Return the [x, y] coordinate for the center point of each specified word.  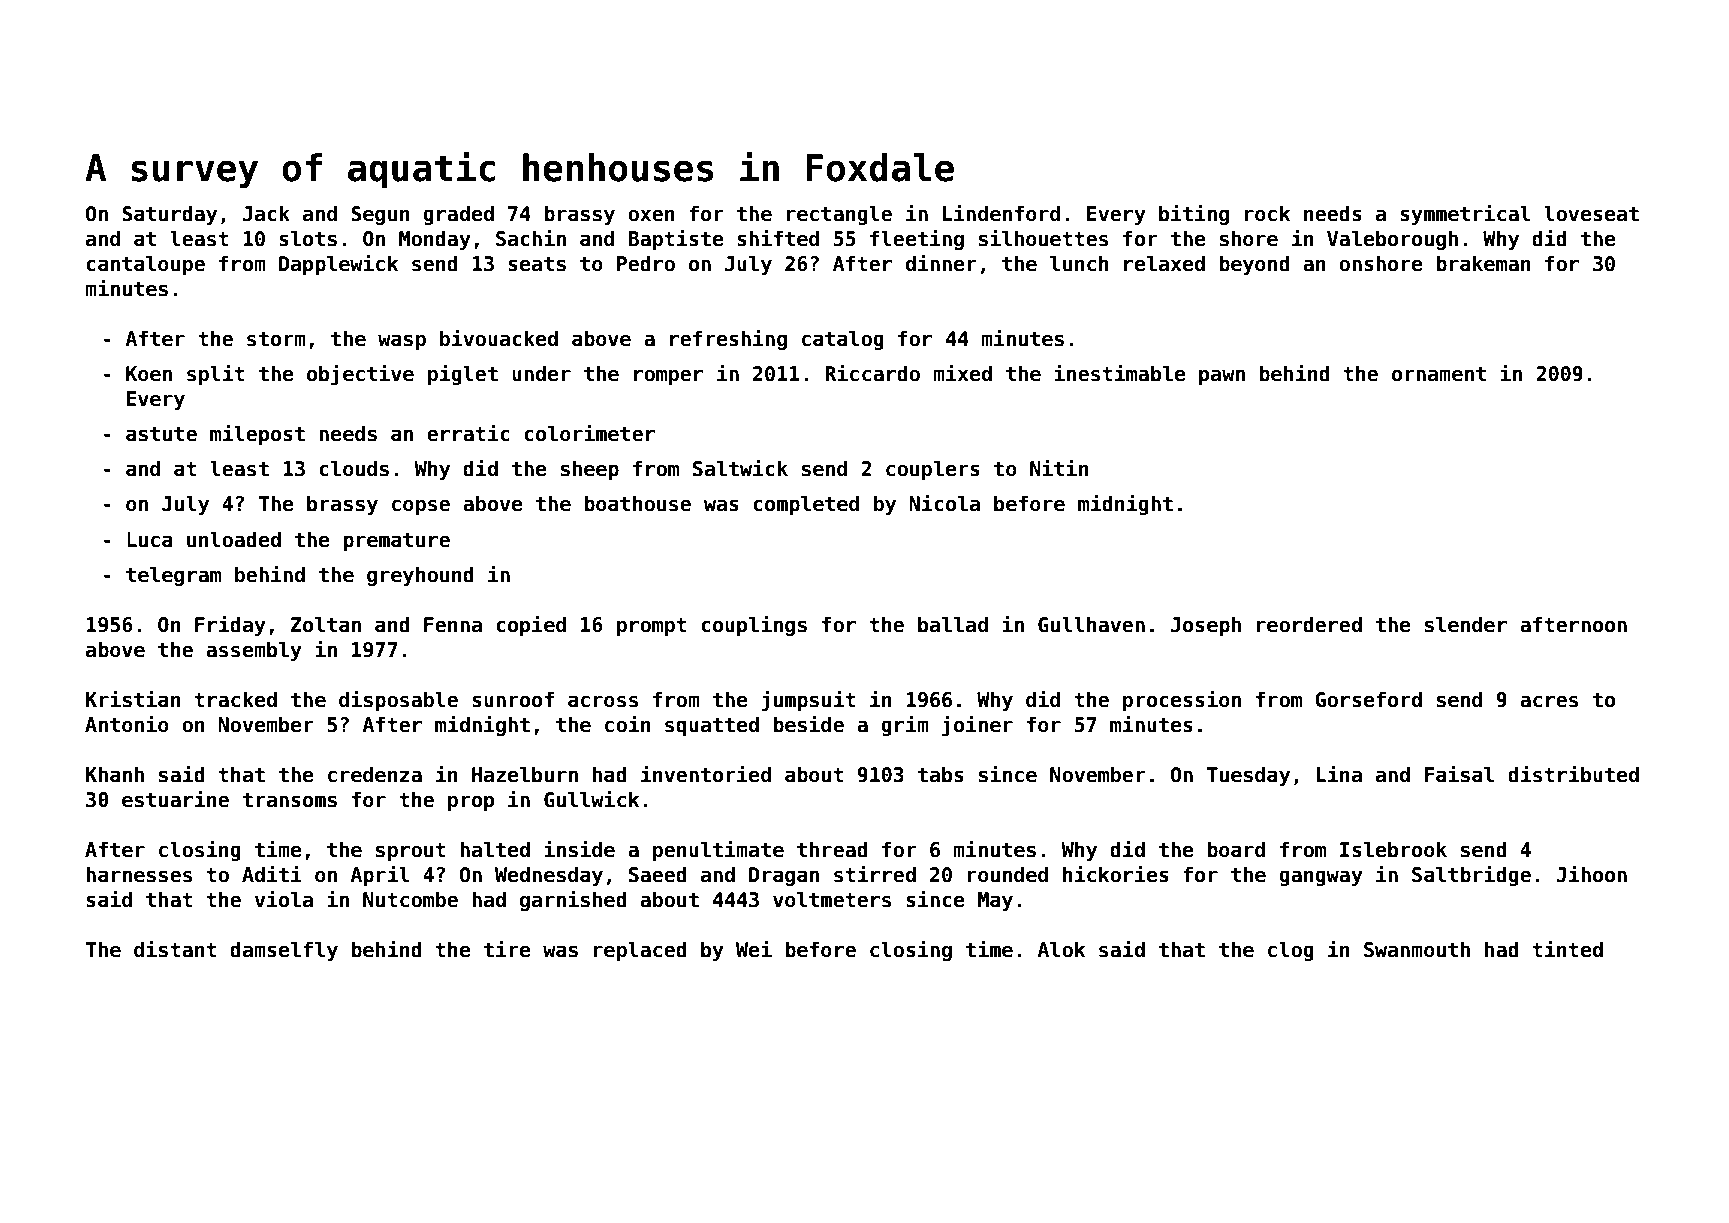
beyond [1254, 265]
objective [360, 374]
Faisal [1459, 774]
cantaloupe [145, 265]
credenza [375, 774]
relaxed [1164, 263]
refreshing [728, 339]
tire [507, 949]
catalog [843, 340]
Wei [754, 949]
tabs [941, 774]
